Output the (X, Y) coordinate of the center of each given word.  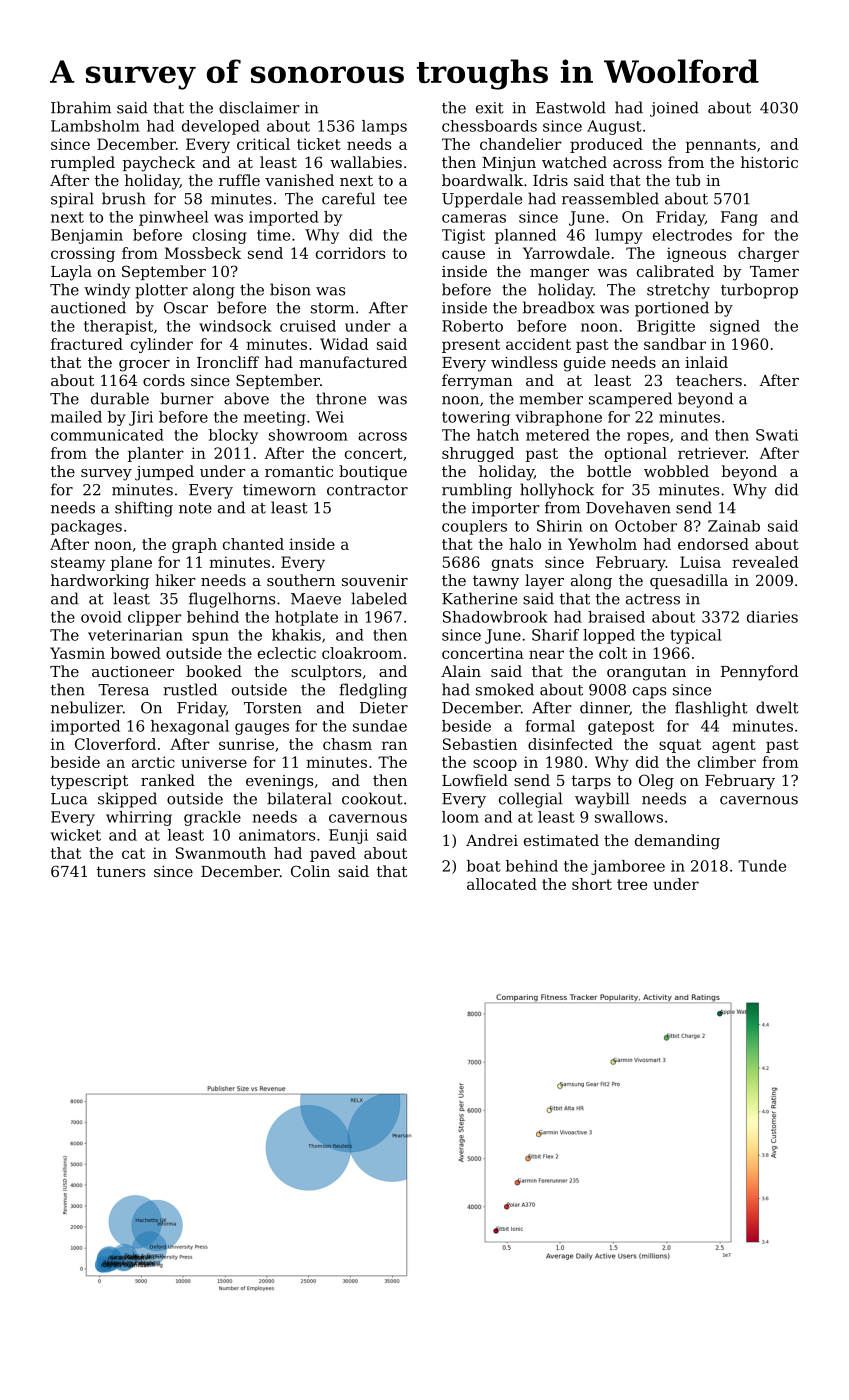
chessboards (489, 126)
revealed (765, 562)
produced (606, 145)
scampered (630, 400)
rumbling (477, 491)
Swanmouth (221, 853)
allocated (502, 884)
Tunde (762, 866)
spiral (72, 200)
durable (120, 398)
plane (131, 563)
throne (341, 398)
